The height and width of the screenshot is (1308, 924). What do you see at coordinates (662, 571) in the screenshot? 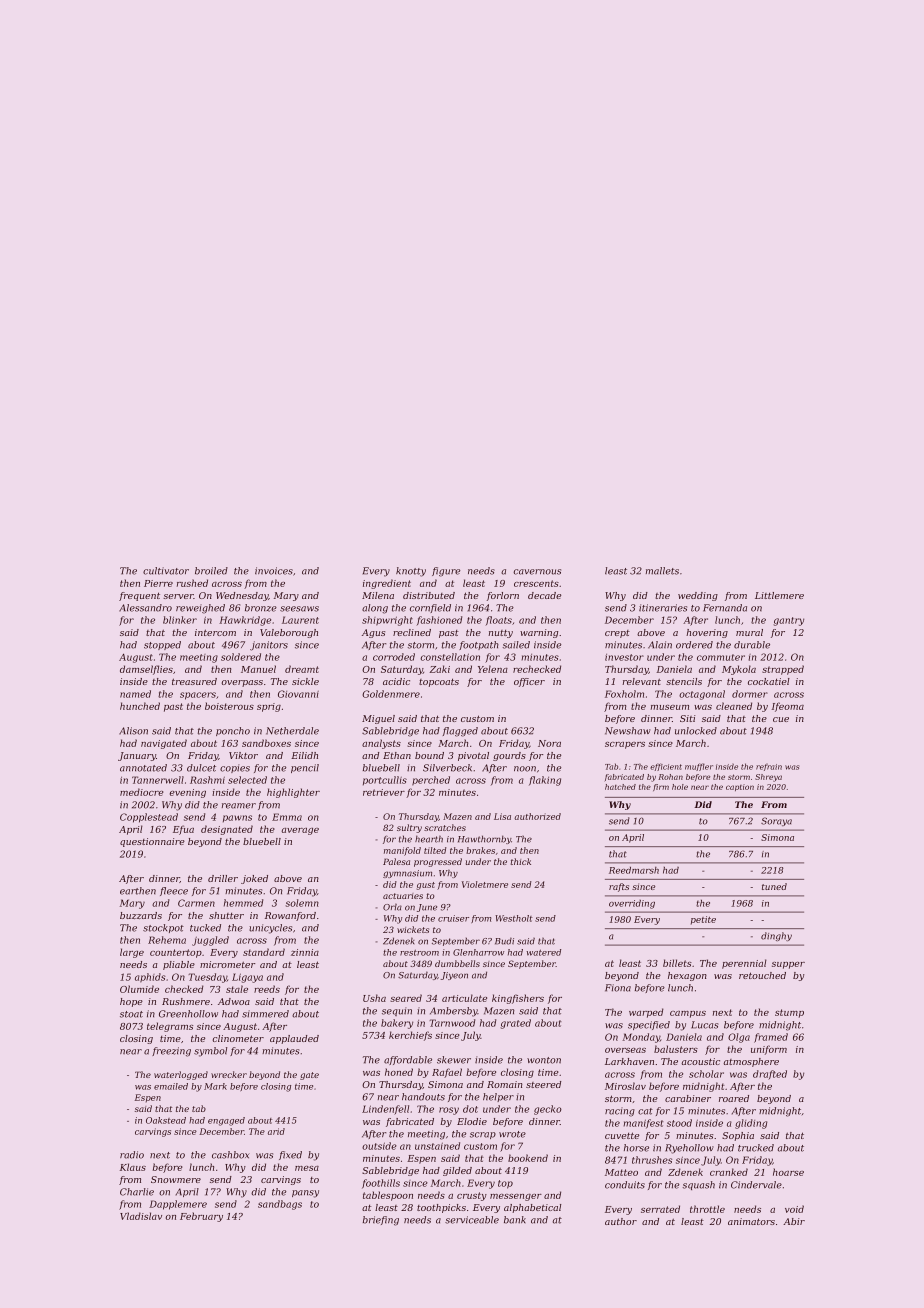
I see `mallets` at bounding box center [662, 571].
